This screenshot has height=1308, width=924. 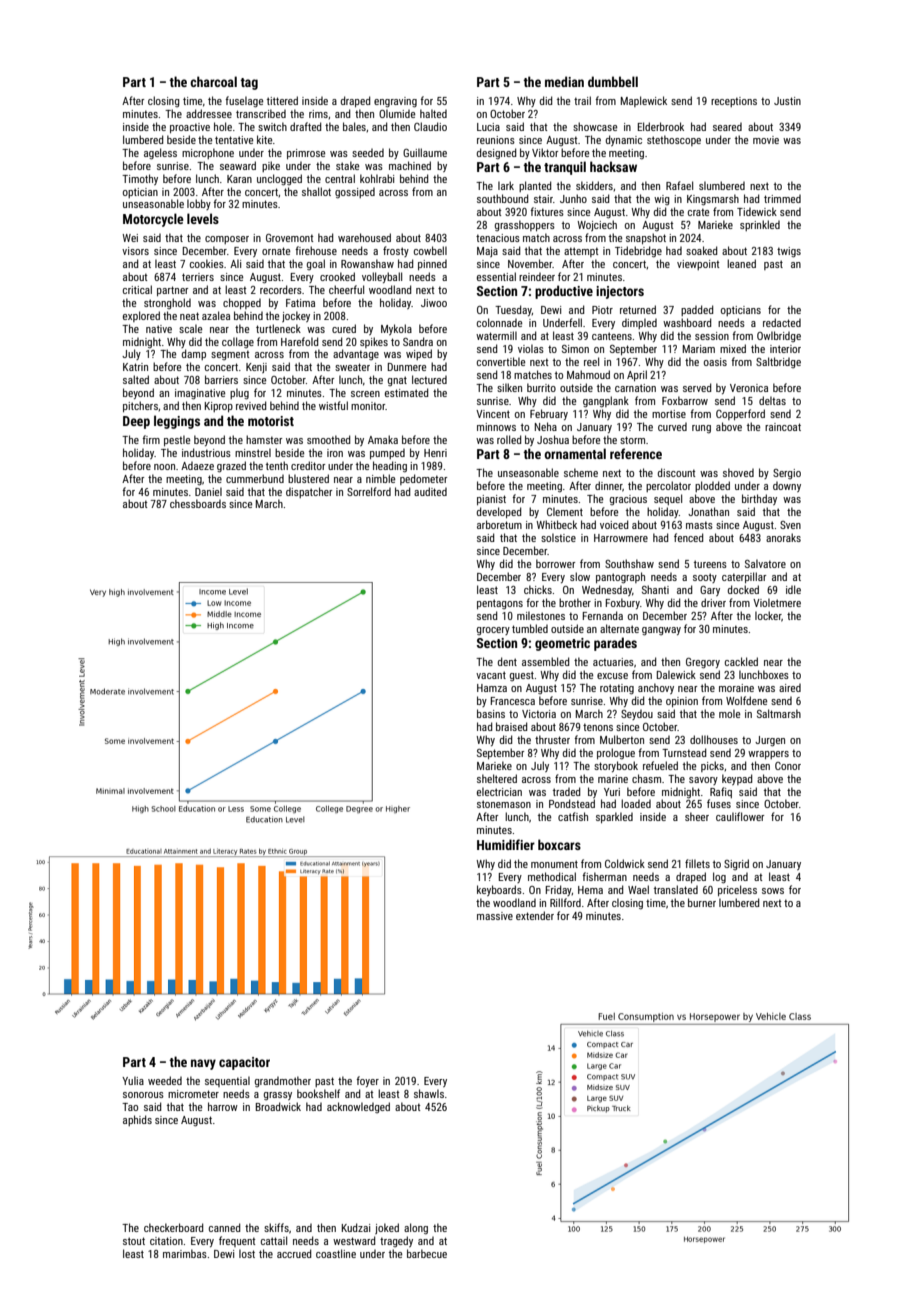 I want to click on Mulberton, so click(x=622, y=739).
